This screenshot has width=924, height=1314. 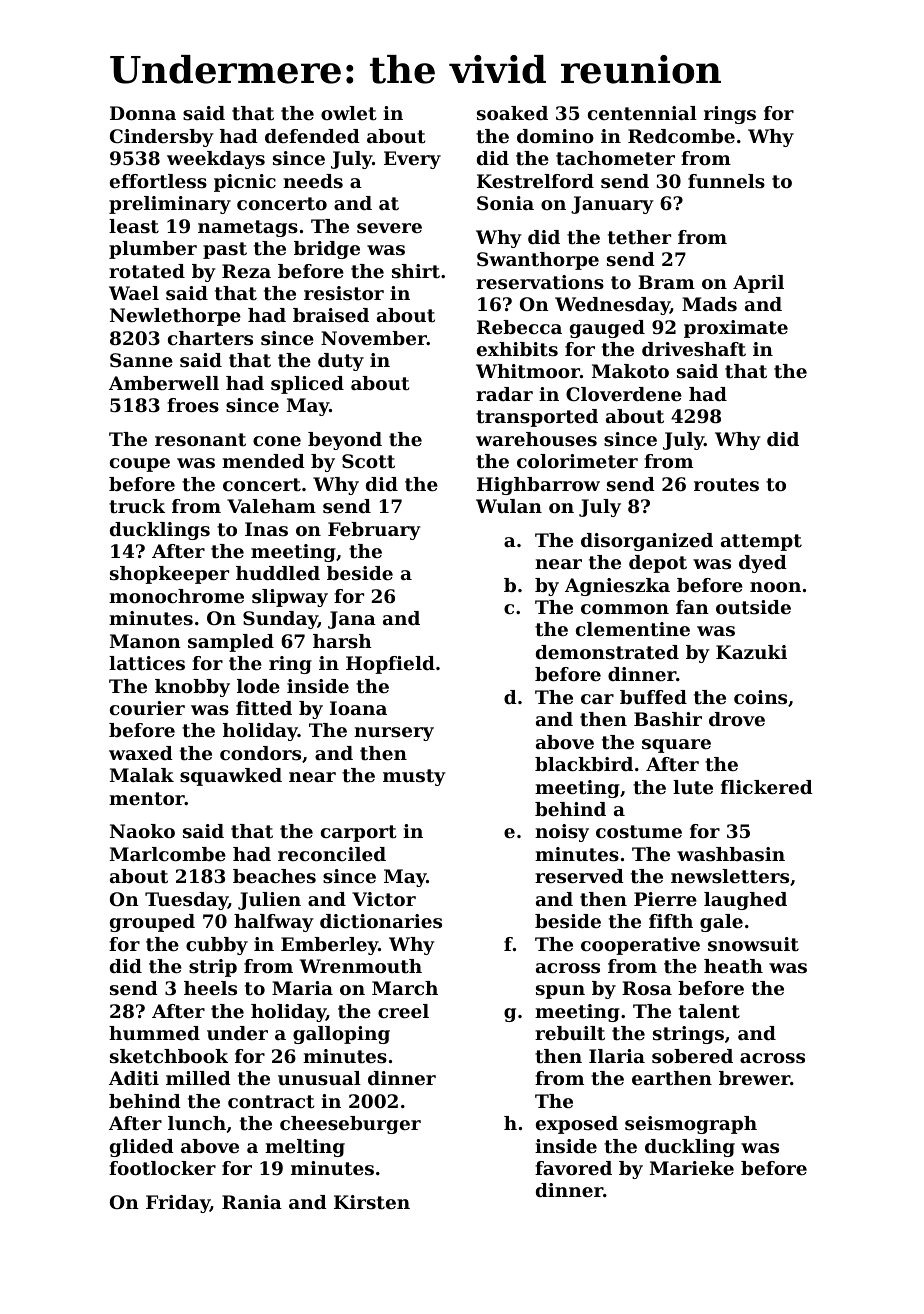 What do you see at coordinates (726, 181) in the screenshot?
I see `funnels` at bounding box center [726, 181].
